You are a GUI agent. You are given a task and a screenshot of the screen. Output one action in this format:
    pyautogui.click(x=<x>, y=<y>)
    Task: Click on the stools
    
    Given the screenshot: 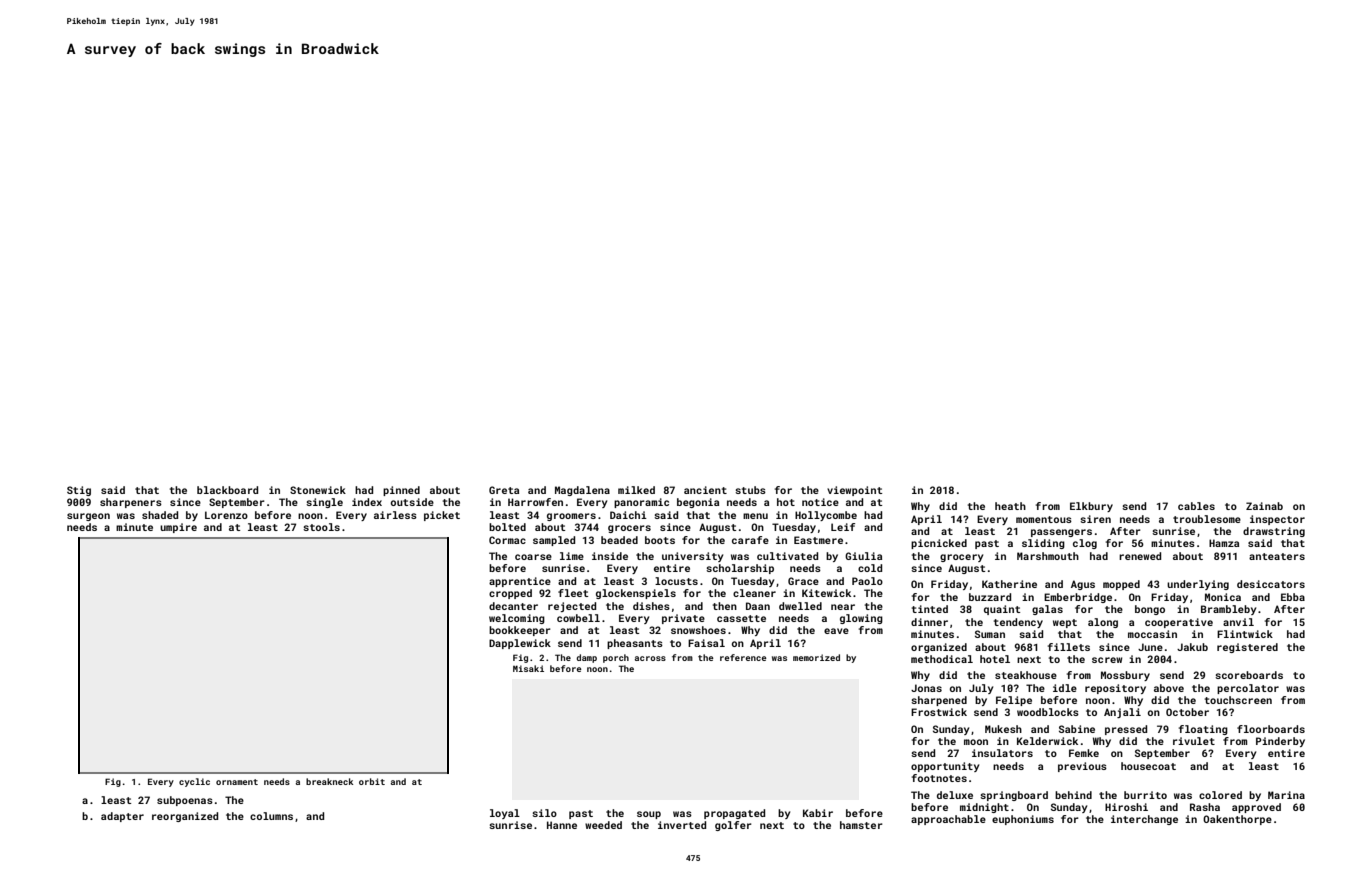 What is the action you would take?
    pyautogui.click(x=321, y=527)
